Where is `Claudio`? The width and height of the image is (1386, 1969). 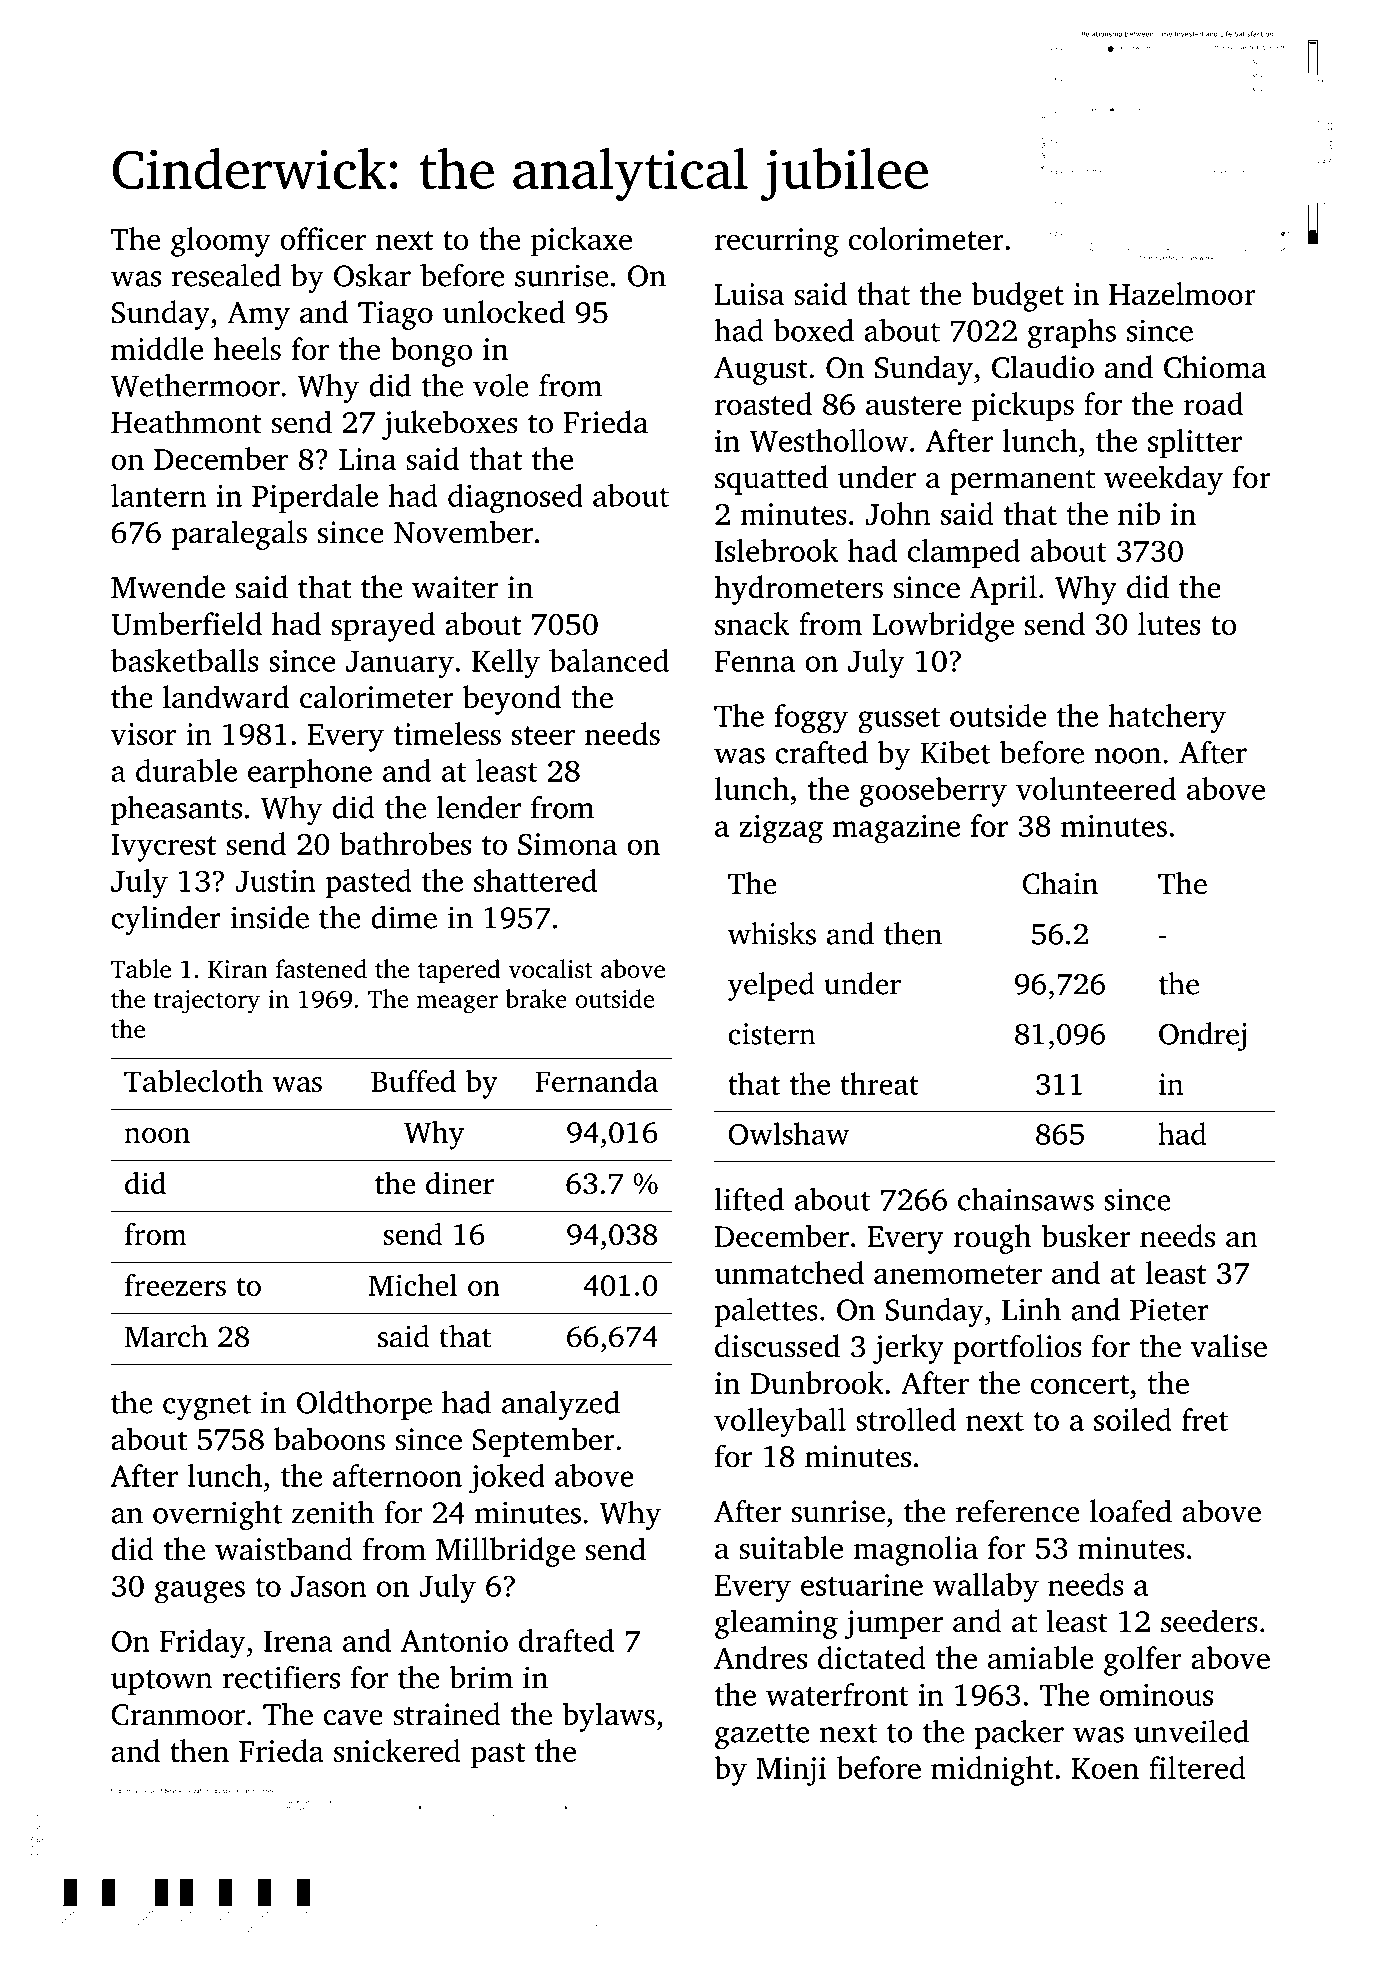
Claudio is located at coordinates (1043, 367).
